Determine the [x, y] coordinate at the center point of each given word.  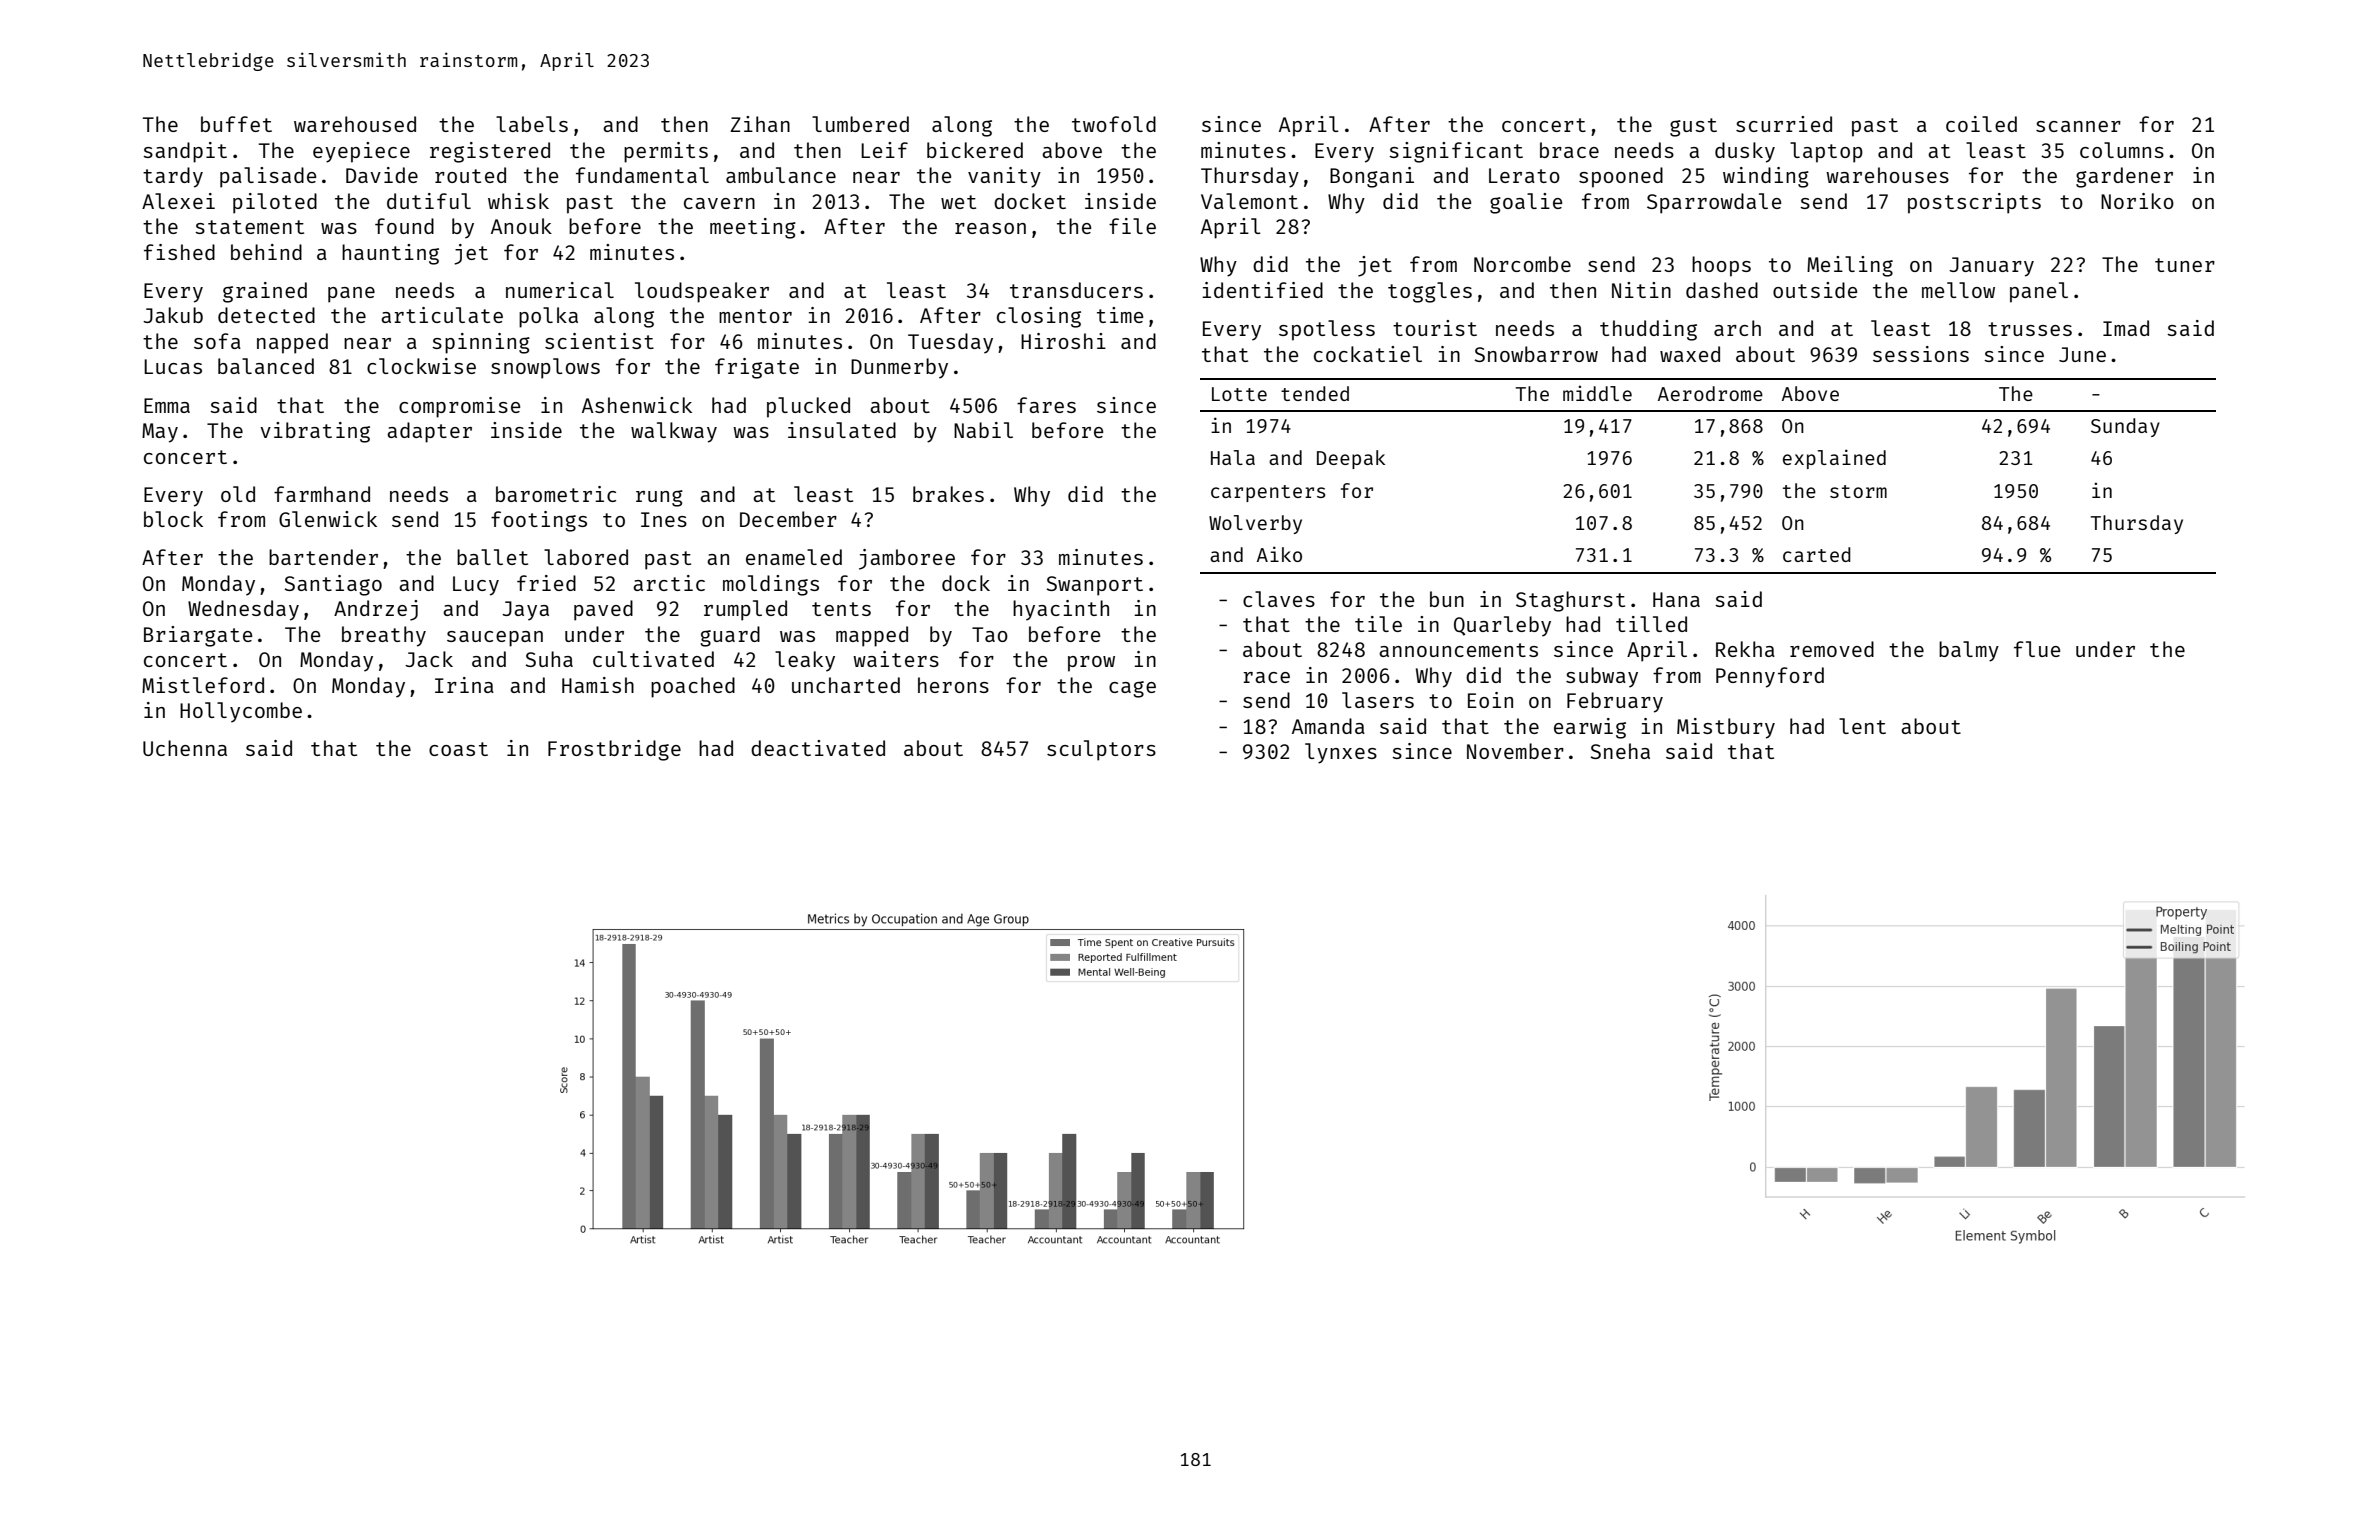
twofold [1114, 124]
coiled [1981, 124]
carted [1817, 554]
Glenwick [328, 519]
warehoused [355, 124]
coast [458, 749]
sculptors [1101, 750]
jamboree [907, 559]
